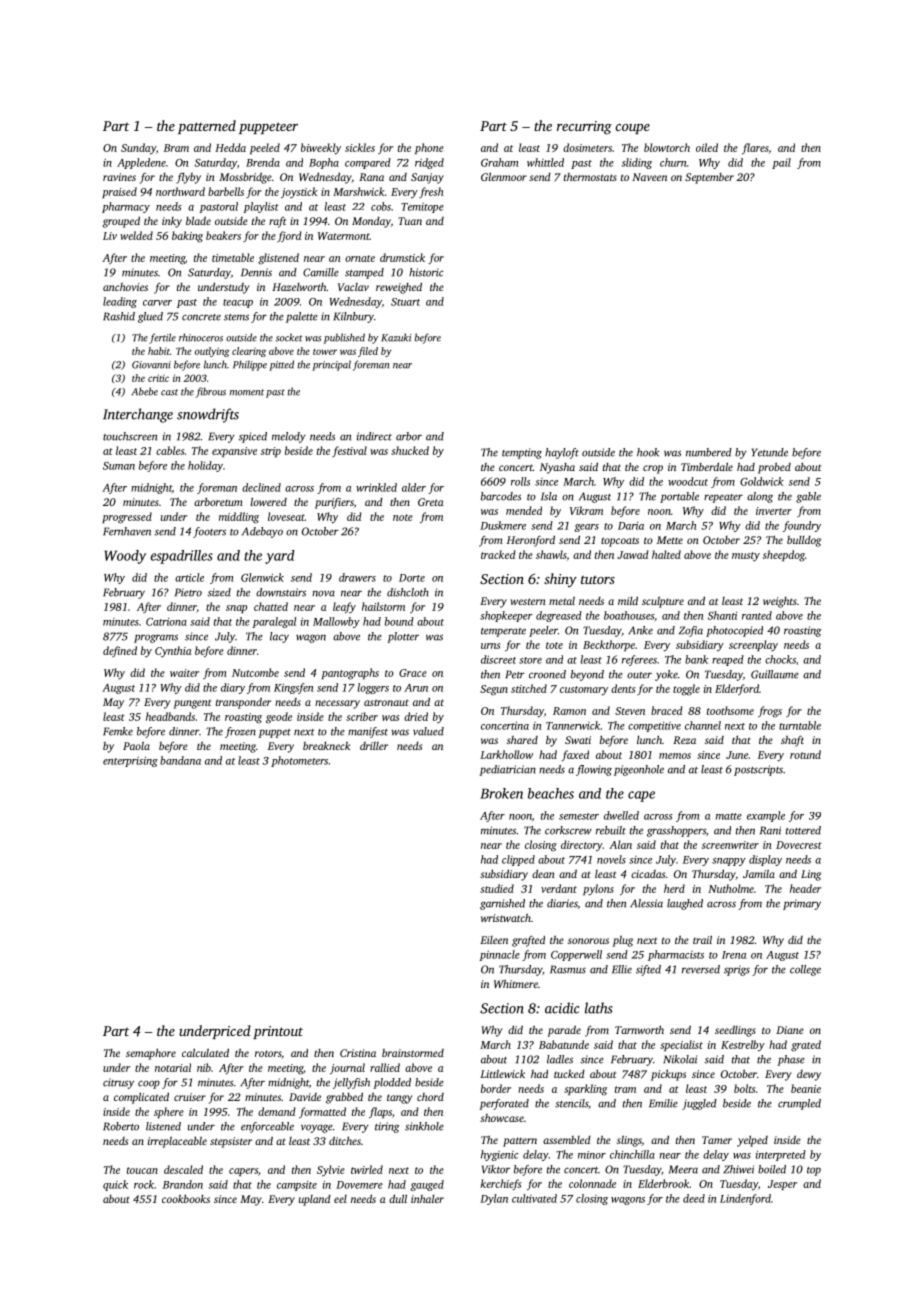 This image has height=1308, width=924. I want to click on Hedda, so click(230, 147).
